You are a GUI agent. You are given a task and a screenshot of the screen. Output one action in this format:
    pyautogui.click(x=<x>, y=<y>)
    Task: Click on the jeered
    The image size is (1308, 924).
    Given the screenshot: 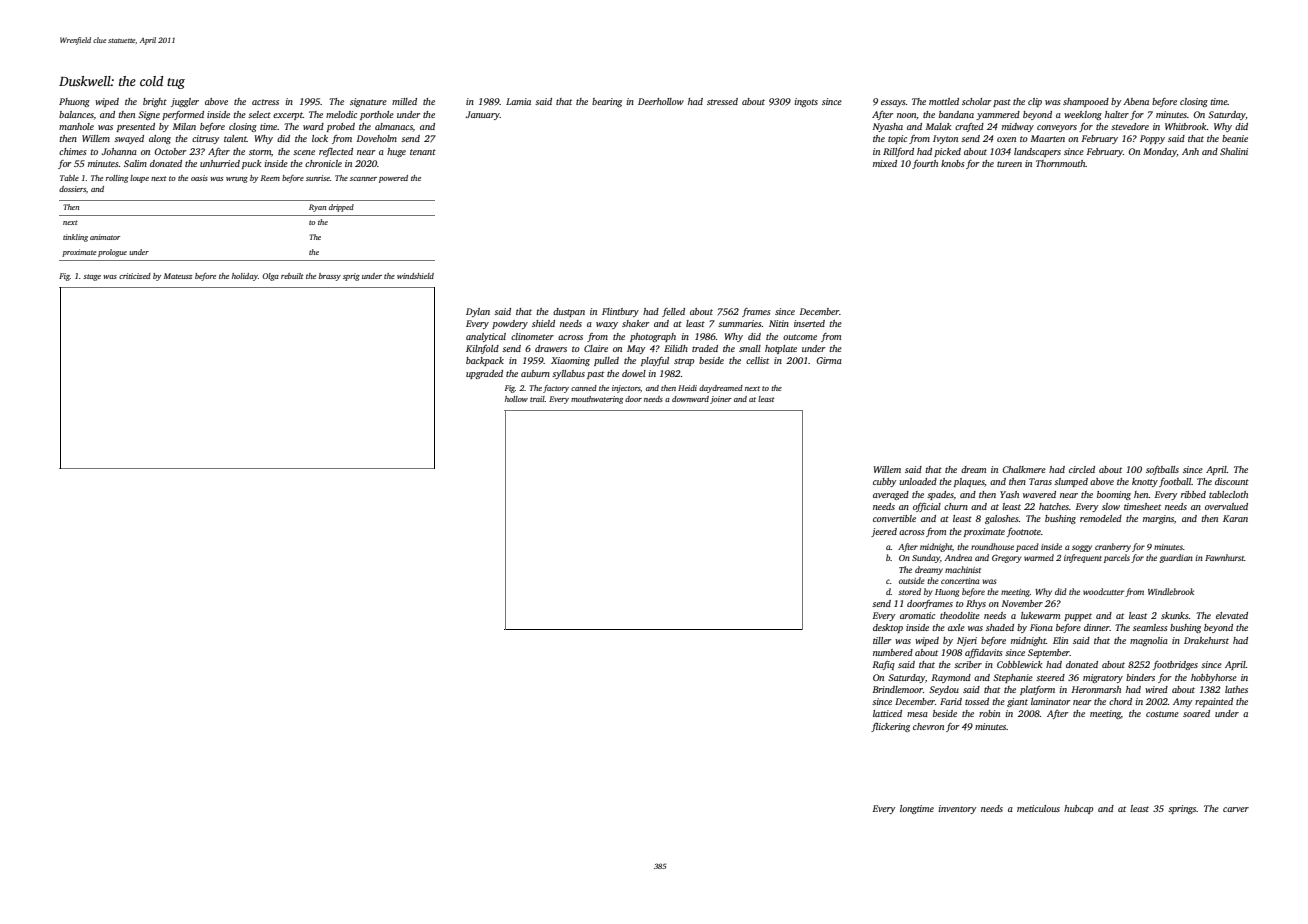 What is the action you would take?
    pyautogui.click(x=884, y=532)
